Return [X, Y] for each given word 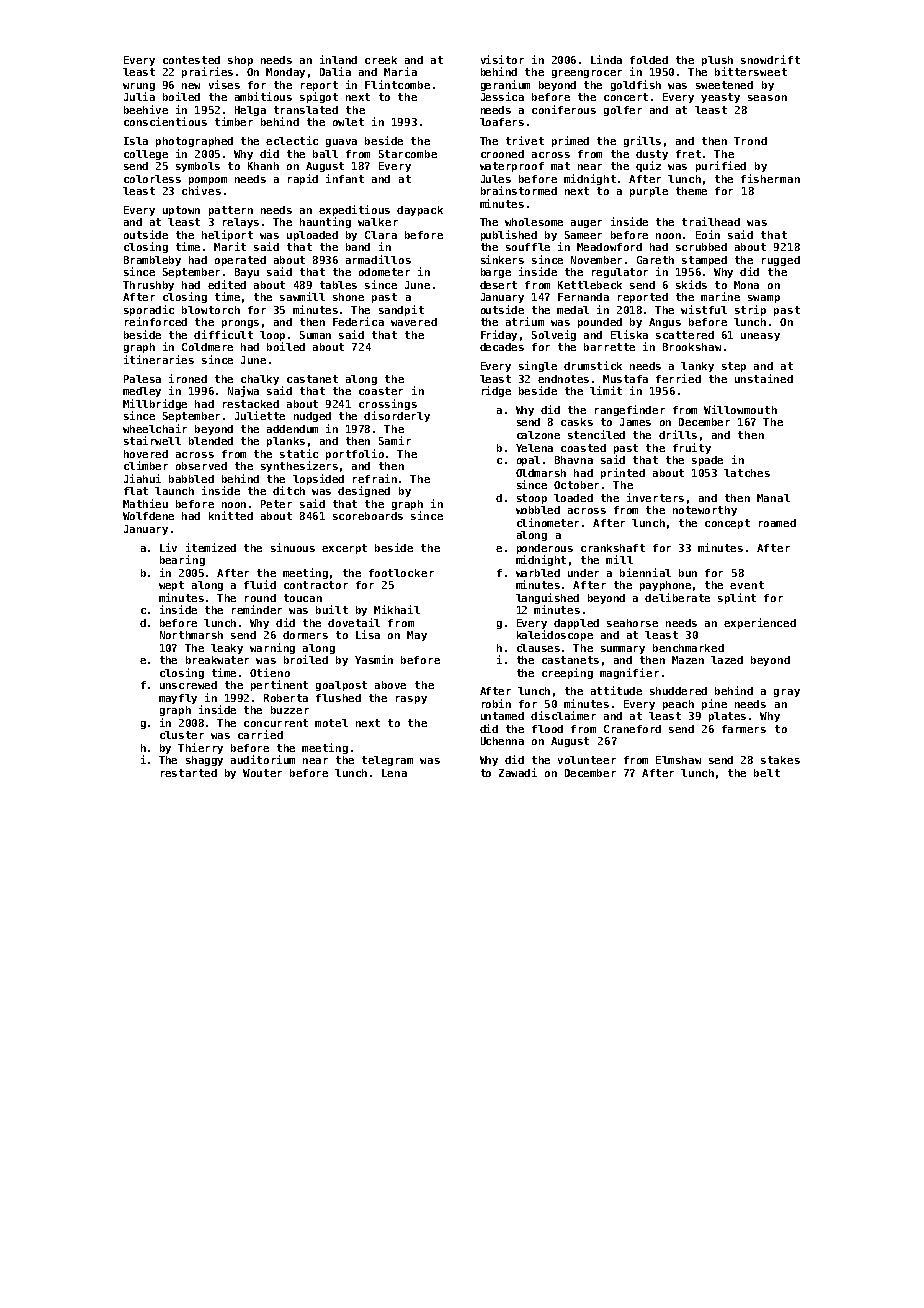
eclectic [292, 140]
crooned [502, 154]
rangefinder [630, 410]
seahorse [632, 623]
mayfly [178, 699]
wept [171, 586]
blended [211, 441]
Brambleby [152, 261]
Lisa [368, 634]
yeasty [720, 98]
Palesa [142, 379]
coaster [381, 391]
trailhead [711, 221]
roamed [777, 523]
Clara [381, 235]
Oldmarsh [541, 473]
